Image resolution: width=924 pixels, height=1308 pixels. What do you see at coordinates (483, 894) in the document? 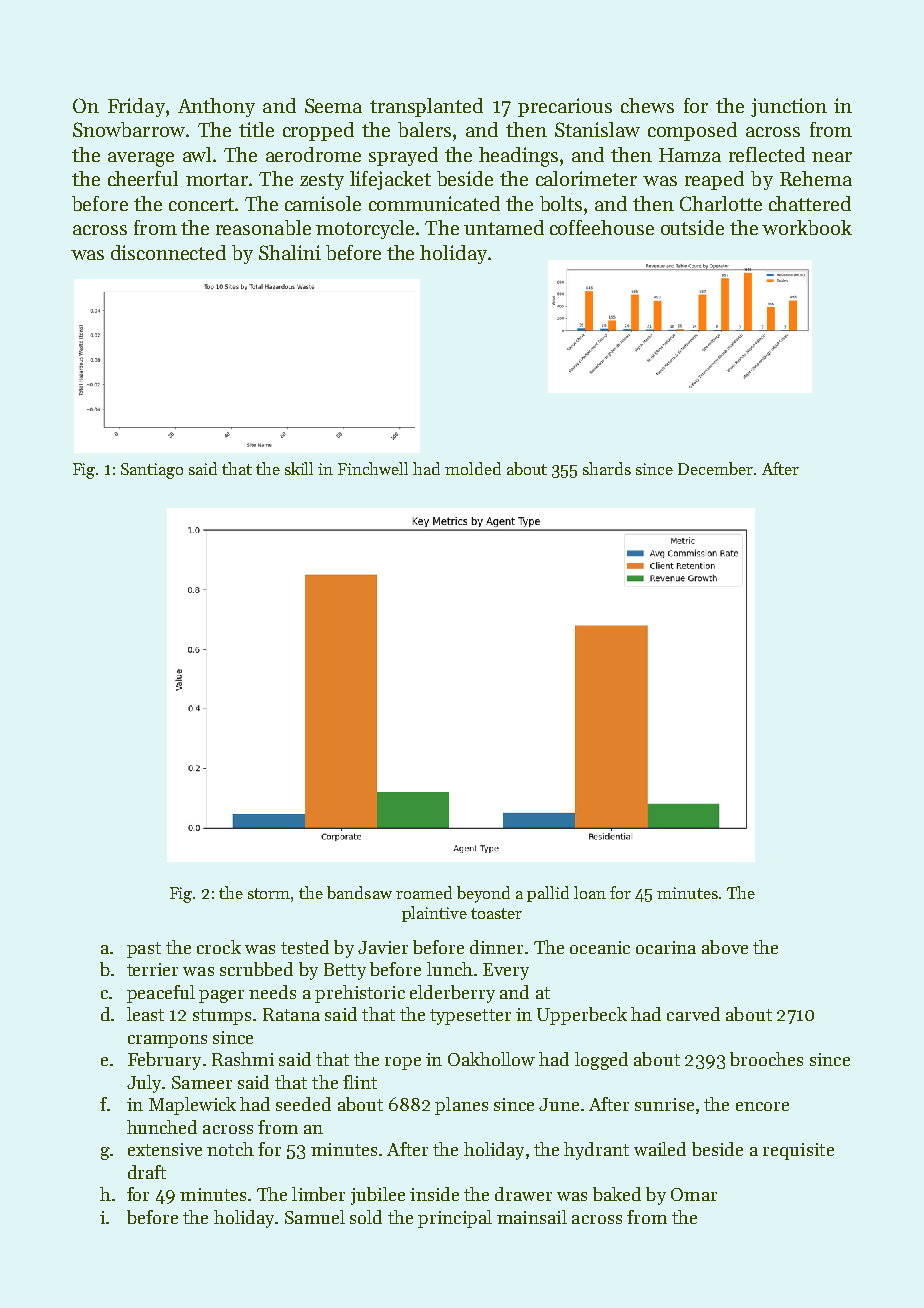
I see `beyond` at bounding box center [483, 894].
